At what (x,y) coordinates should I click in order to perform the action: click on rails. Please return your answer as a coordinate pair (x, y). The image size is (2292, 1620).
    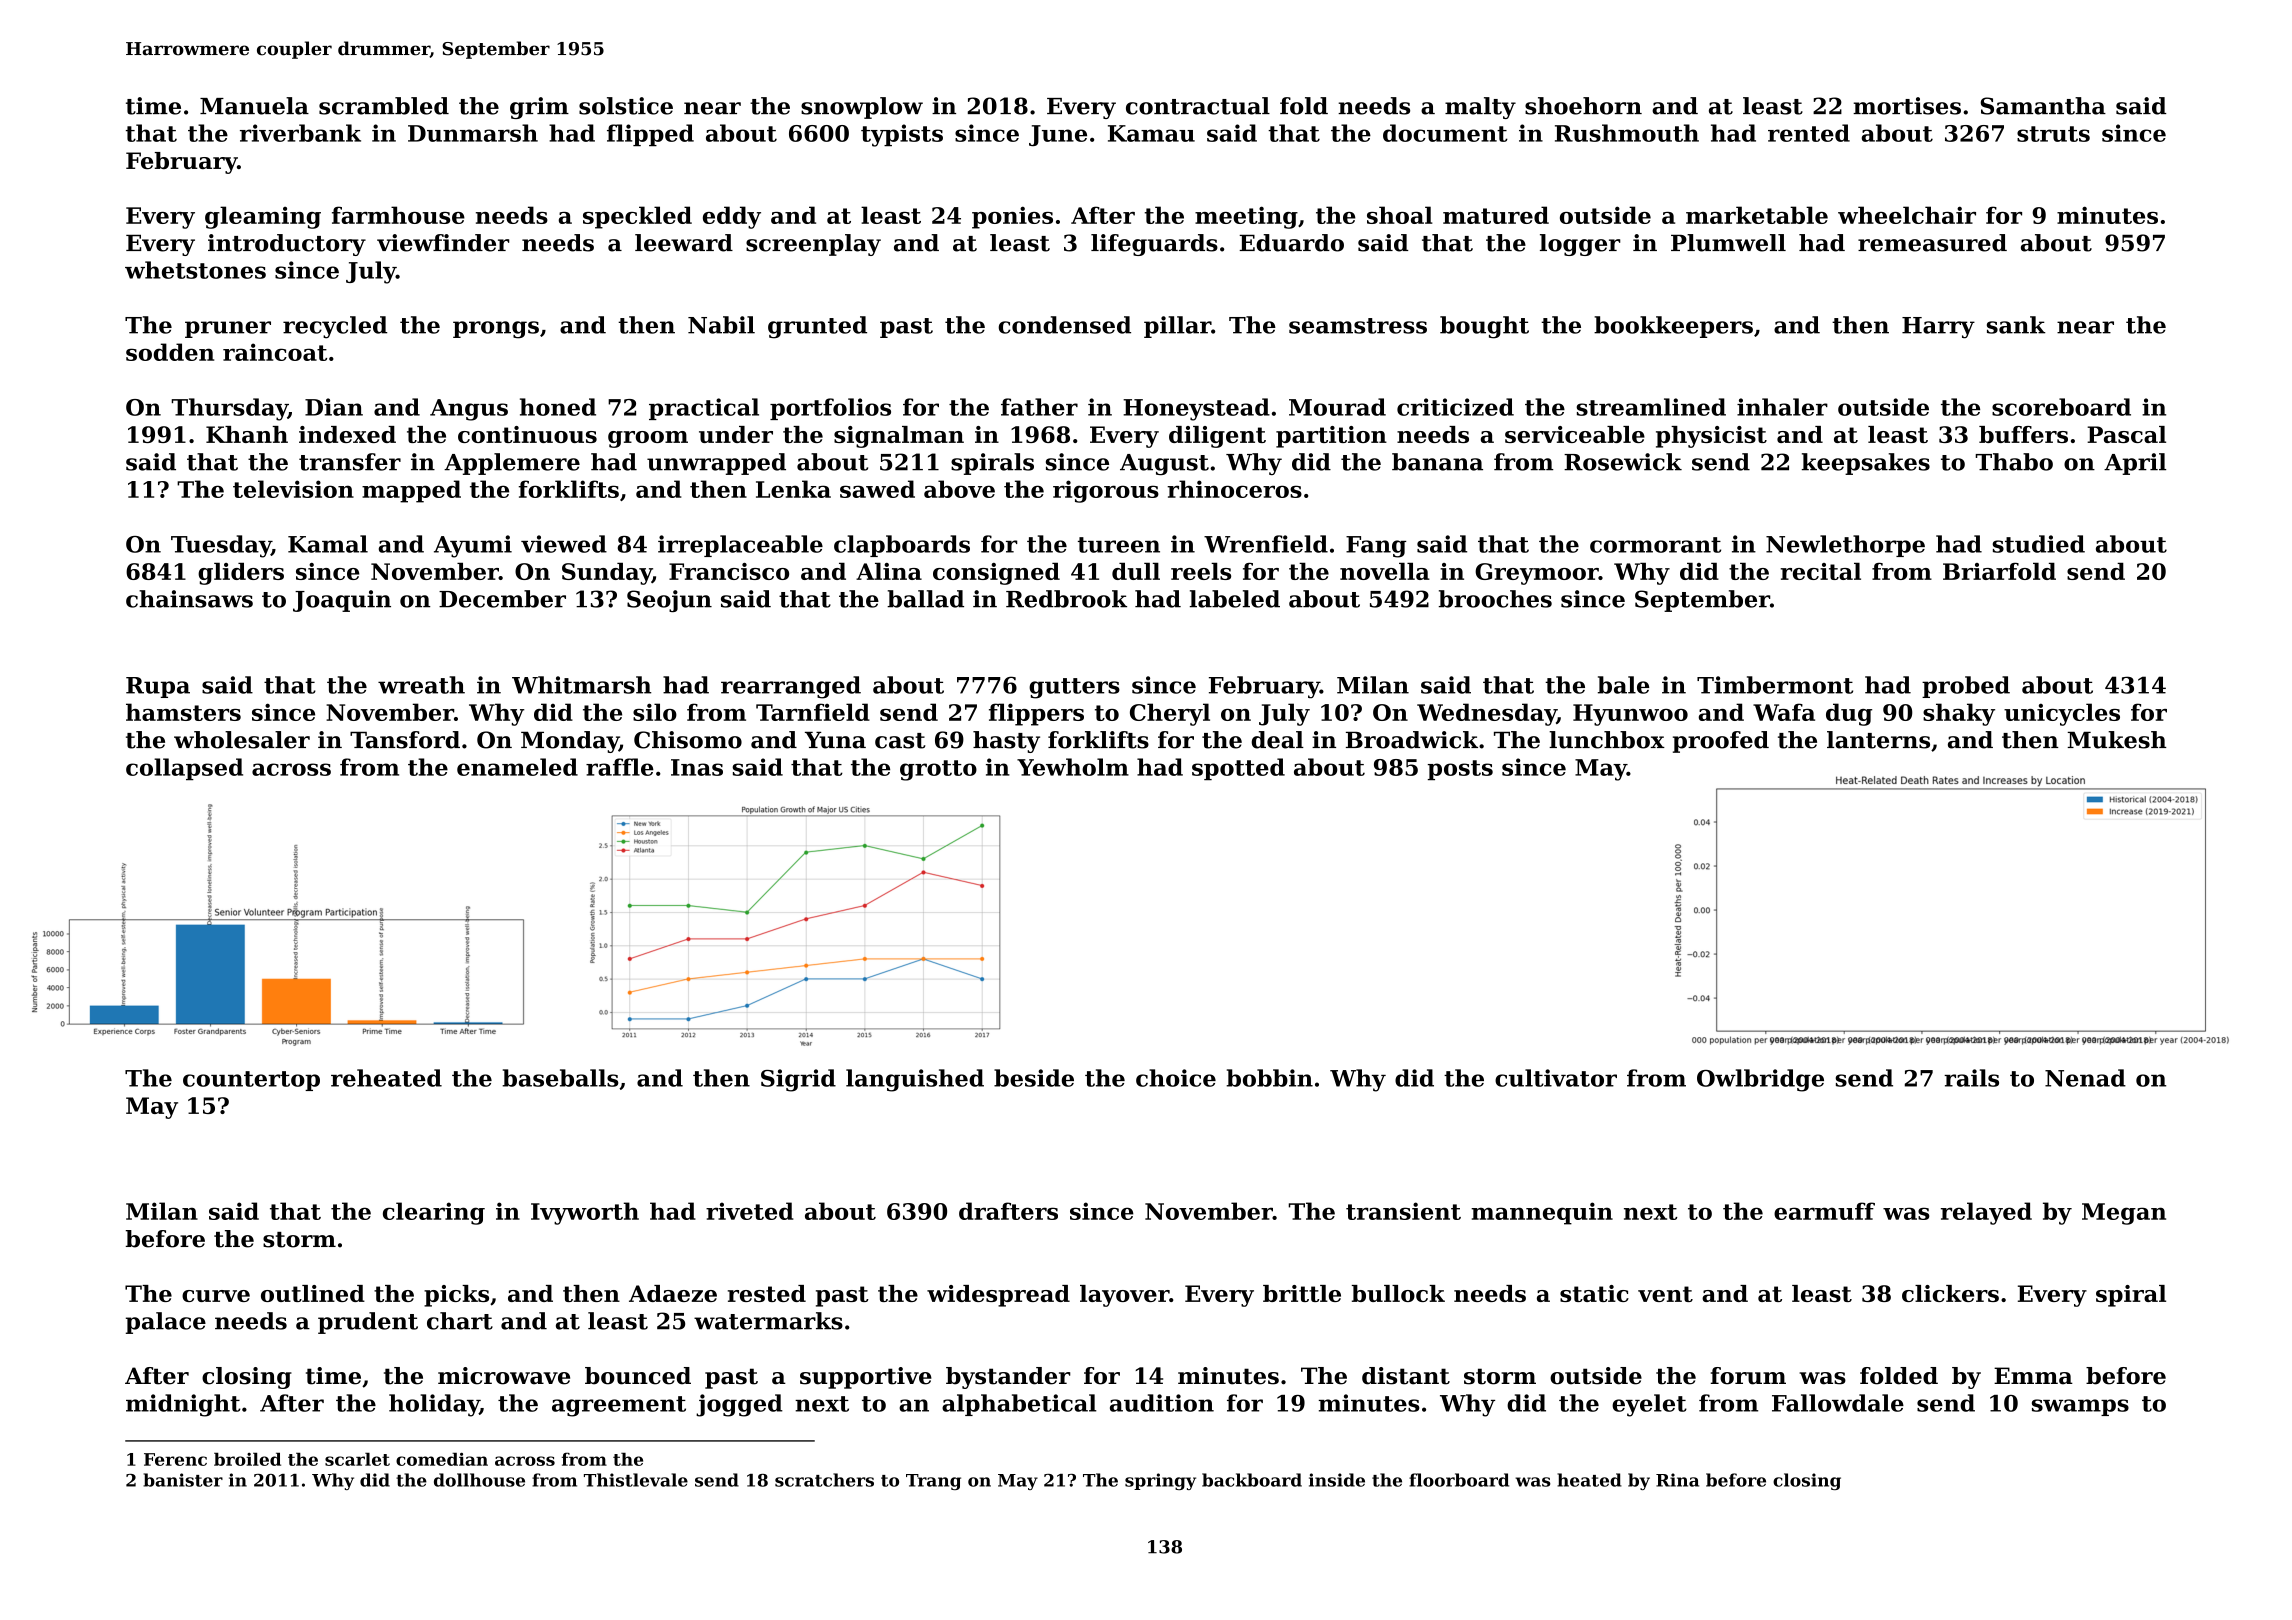
    Looking at the image, I should click on (1971, 1078).
